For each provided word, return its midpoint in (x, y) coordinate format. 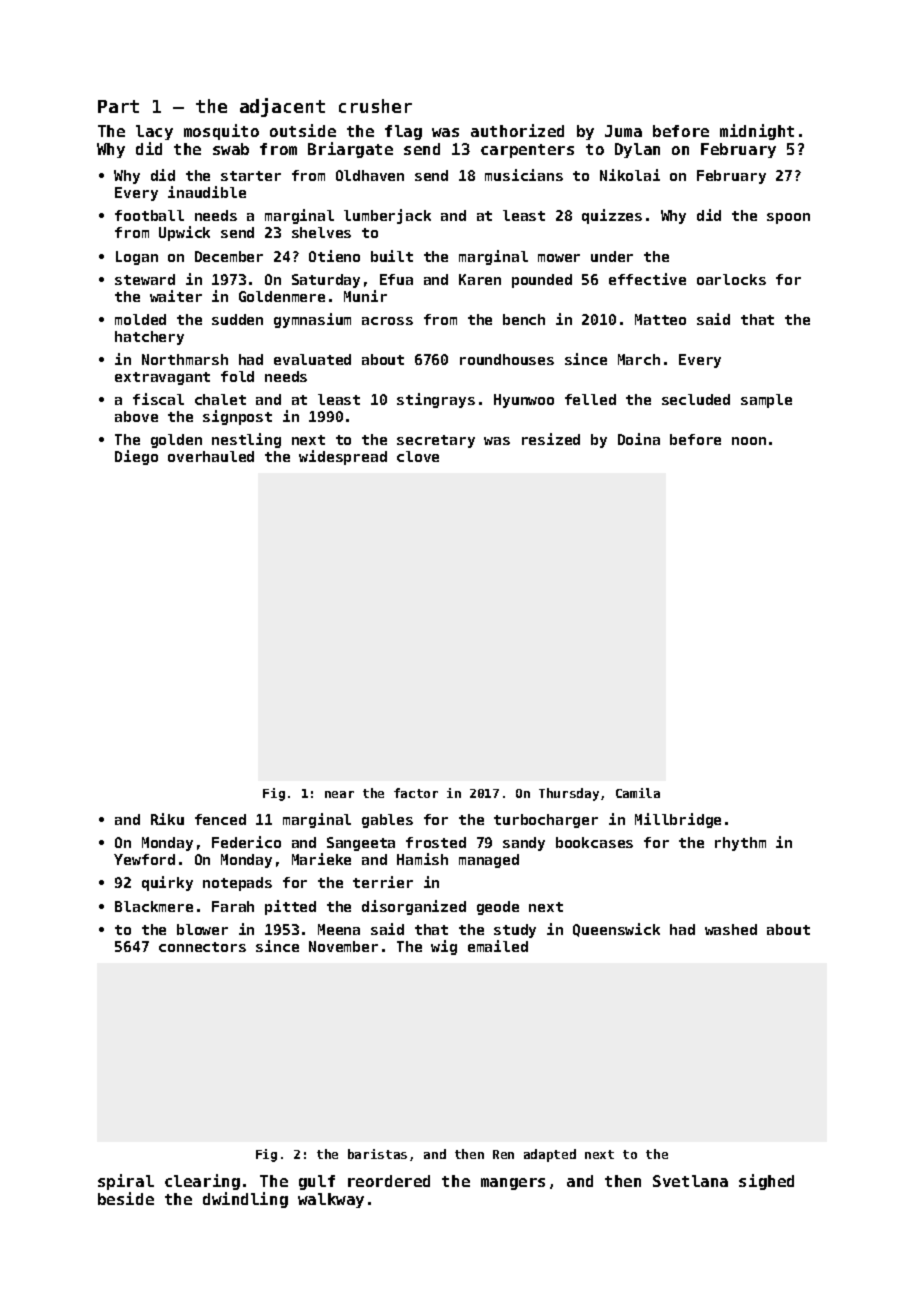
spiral (126, 1182)
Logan (137, 258)
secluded (696, 399)
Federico (246, 842)
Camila (638, 793)
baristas (377, 1154)
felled (590, 399)
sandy (524, 844)
